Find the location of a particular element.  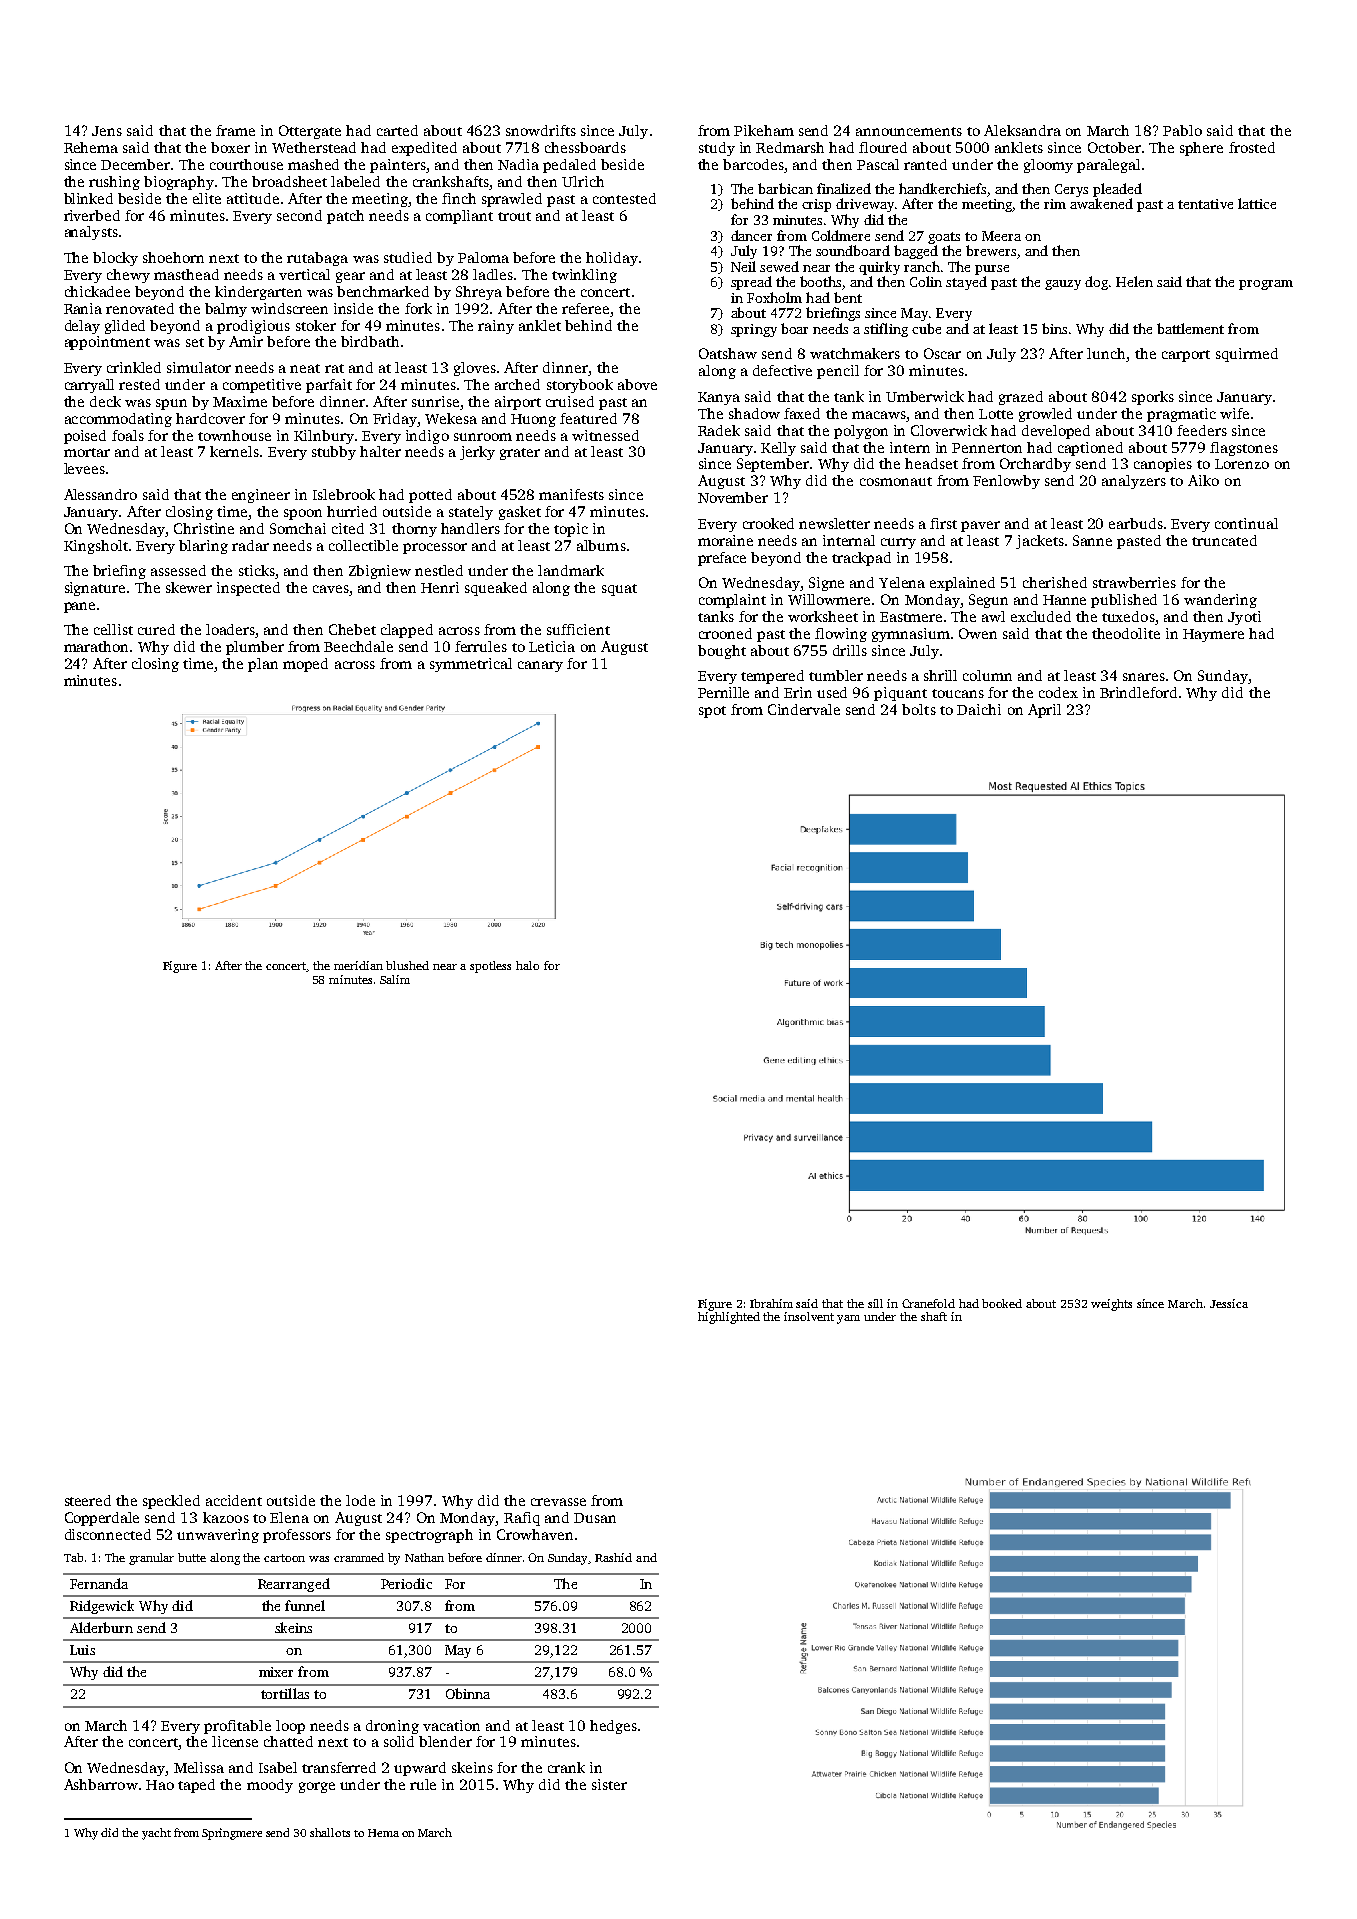

profitable is located at coordinates (237, 1727).
